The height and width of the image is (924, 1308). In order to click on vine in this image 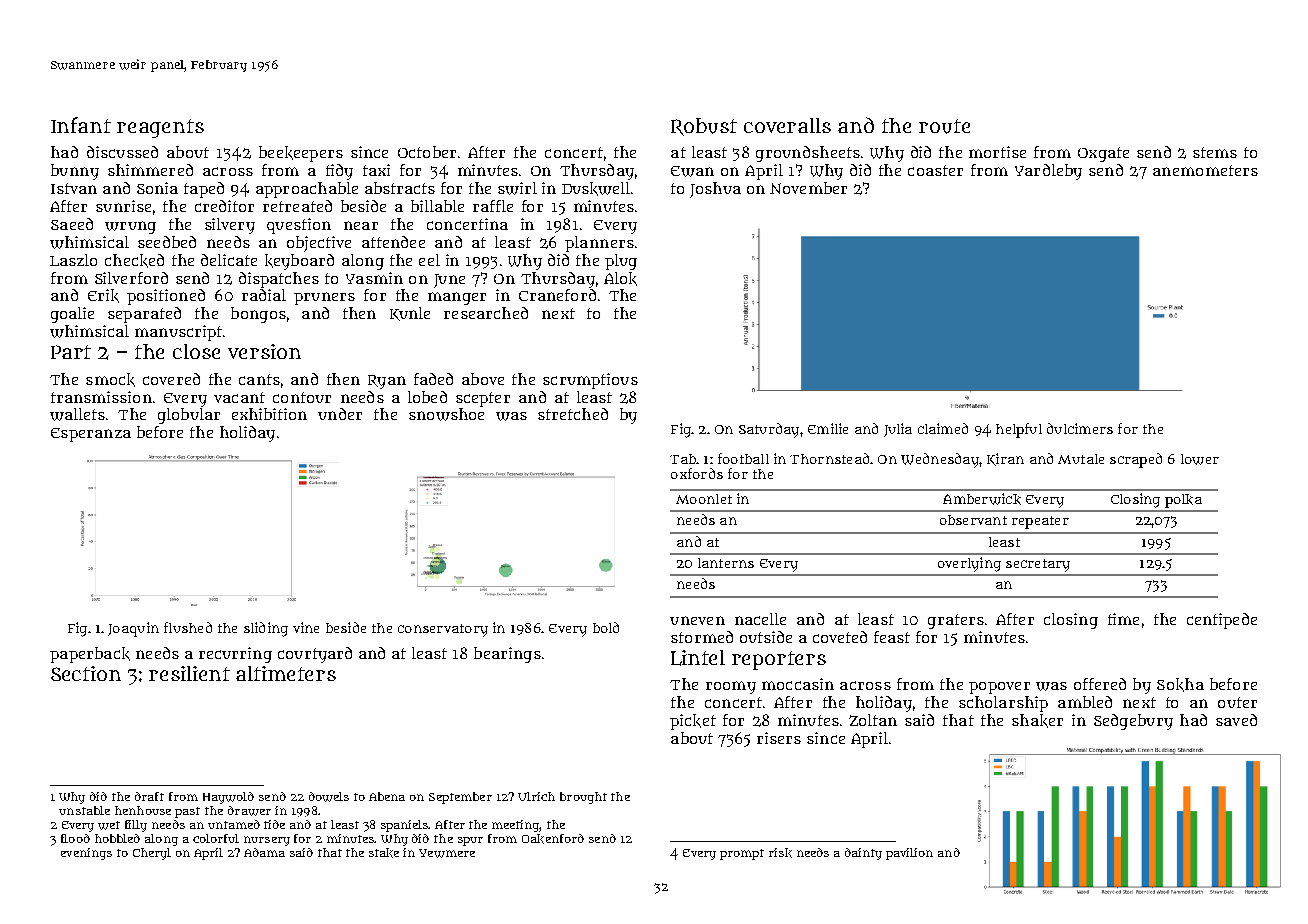, I will do `click(306, 627)`.
